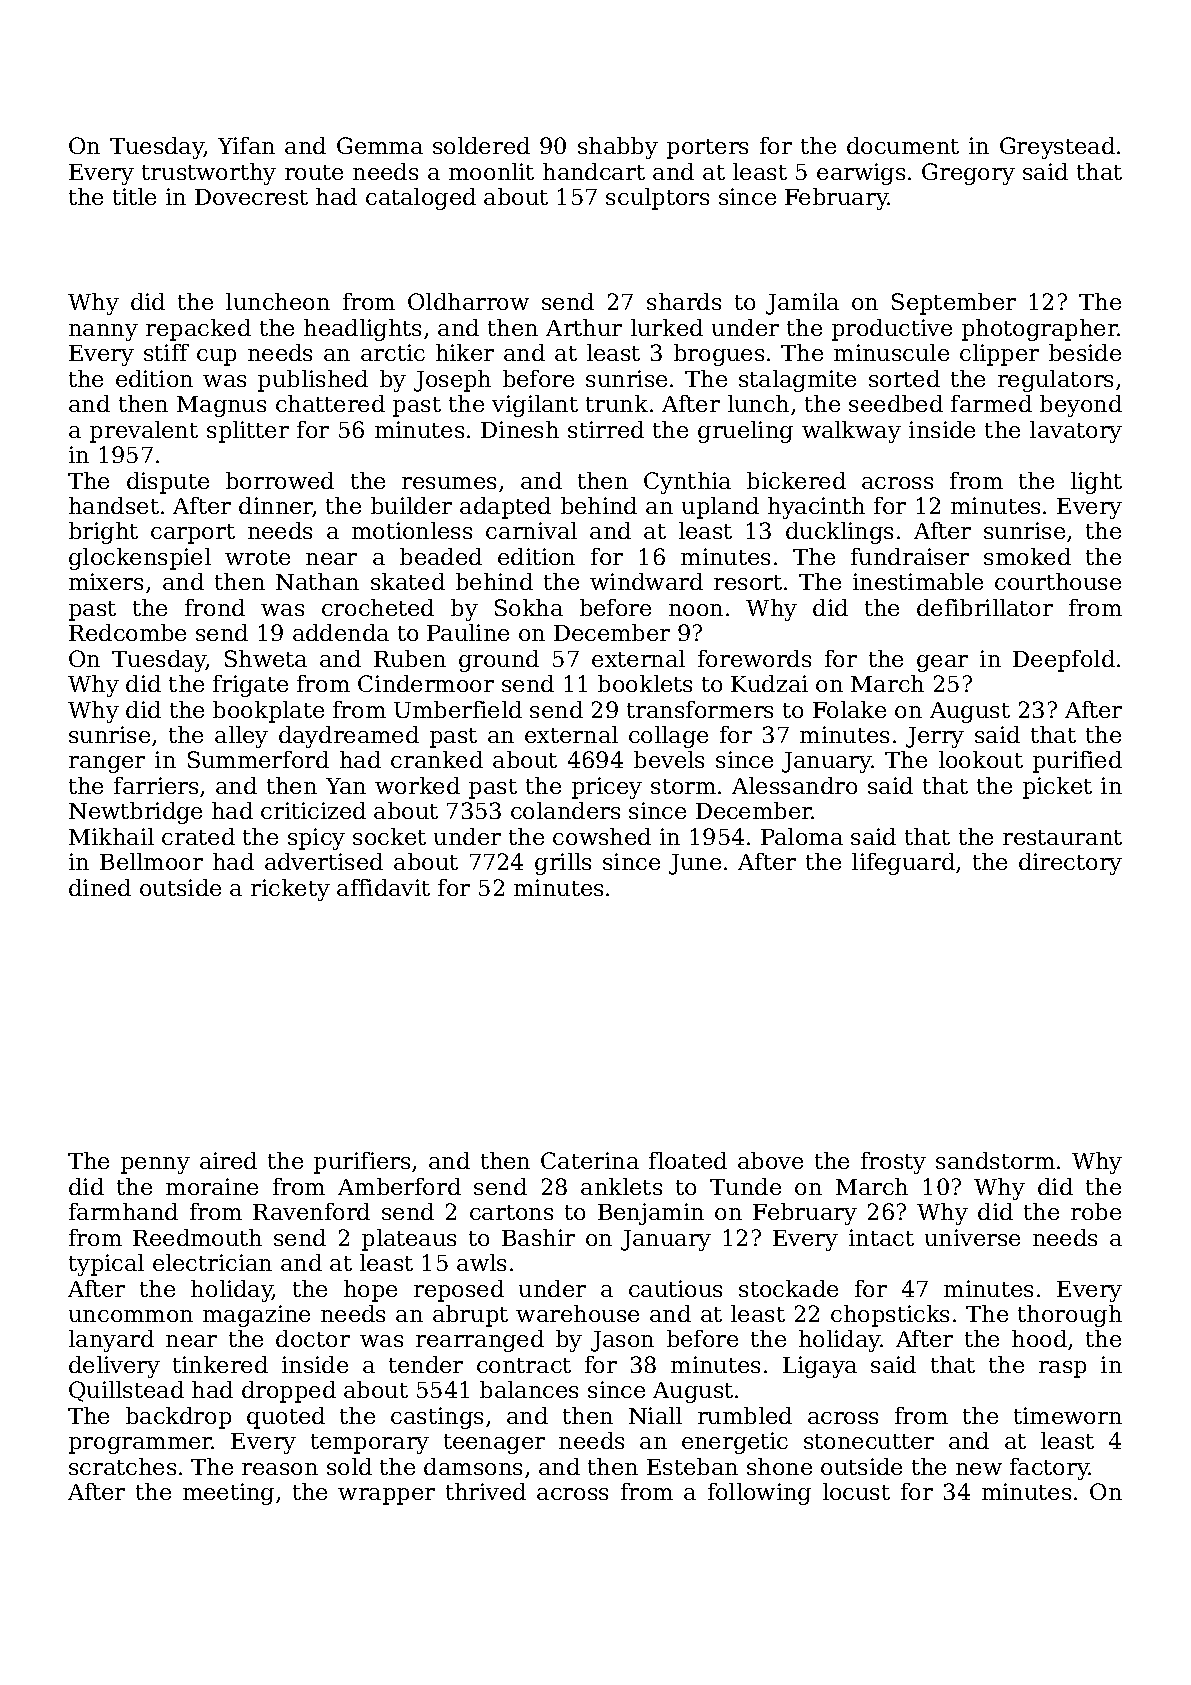 Image resolution: width=1191 pixels, height=1685 pixels. Describe the element at coordinates (856, 1491) in the image. I see `locust` at that location.
